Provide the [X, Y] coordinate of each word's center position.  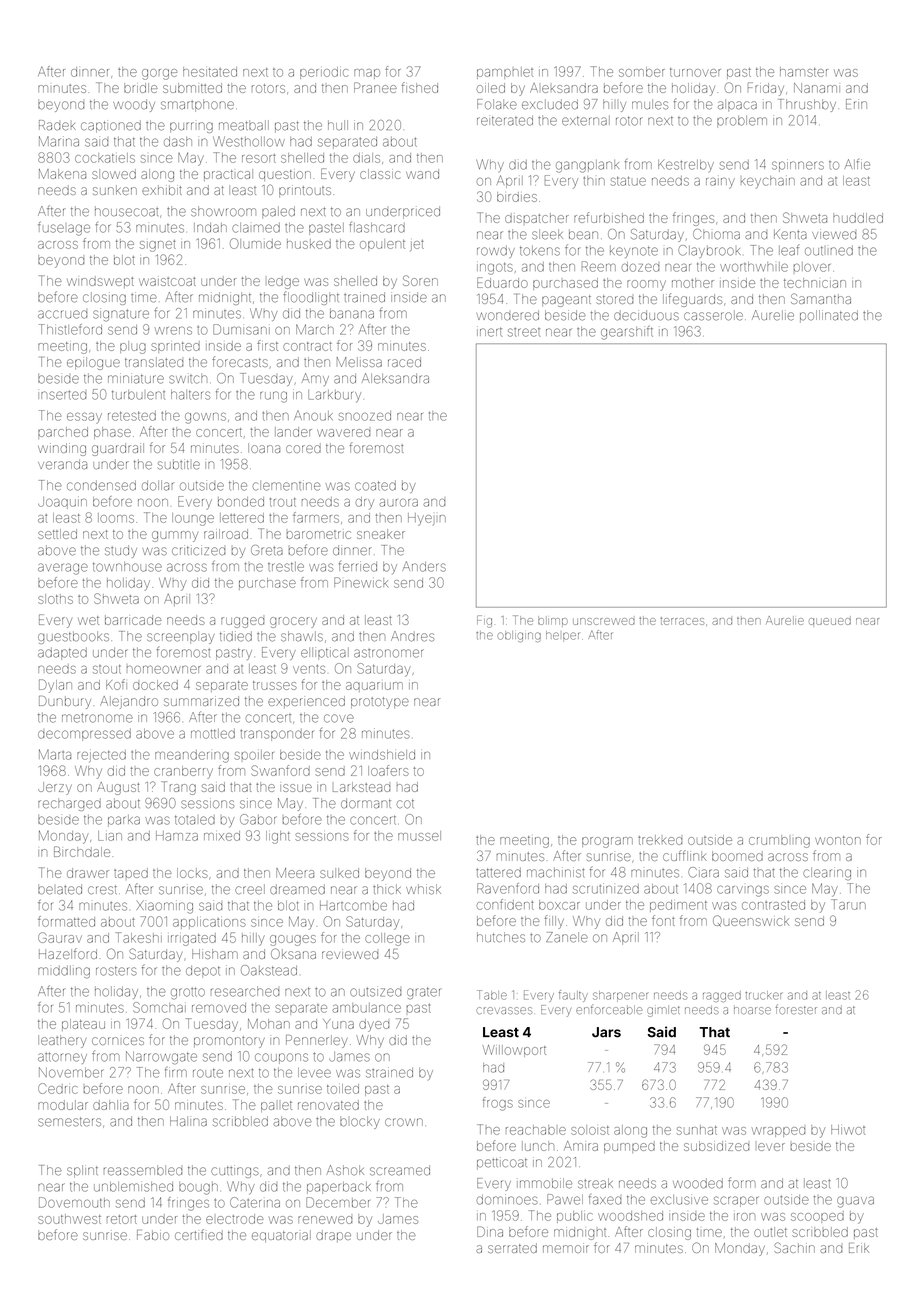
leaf [789, 250]
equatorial [281, 1236]
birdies [517, 197]
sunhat [697, 1130]
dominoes [507, 1199]
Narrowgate [161, 1057]
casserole [713, 315]
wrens [173, 331]
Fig [484, 621]
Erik [859, 1248]
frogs [498, 1104]
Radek [57, 125]
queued [830, 620]
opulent [382, 245]
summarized [201, 701]
